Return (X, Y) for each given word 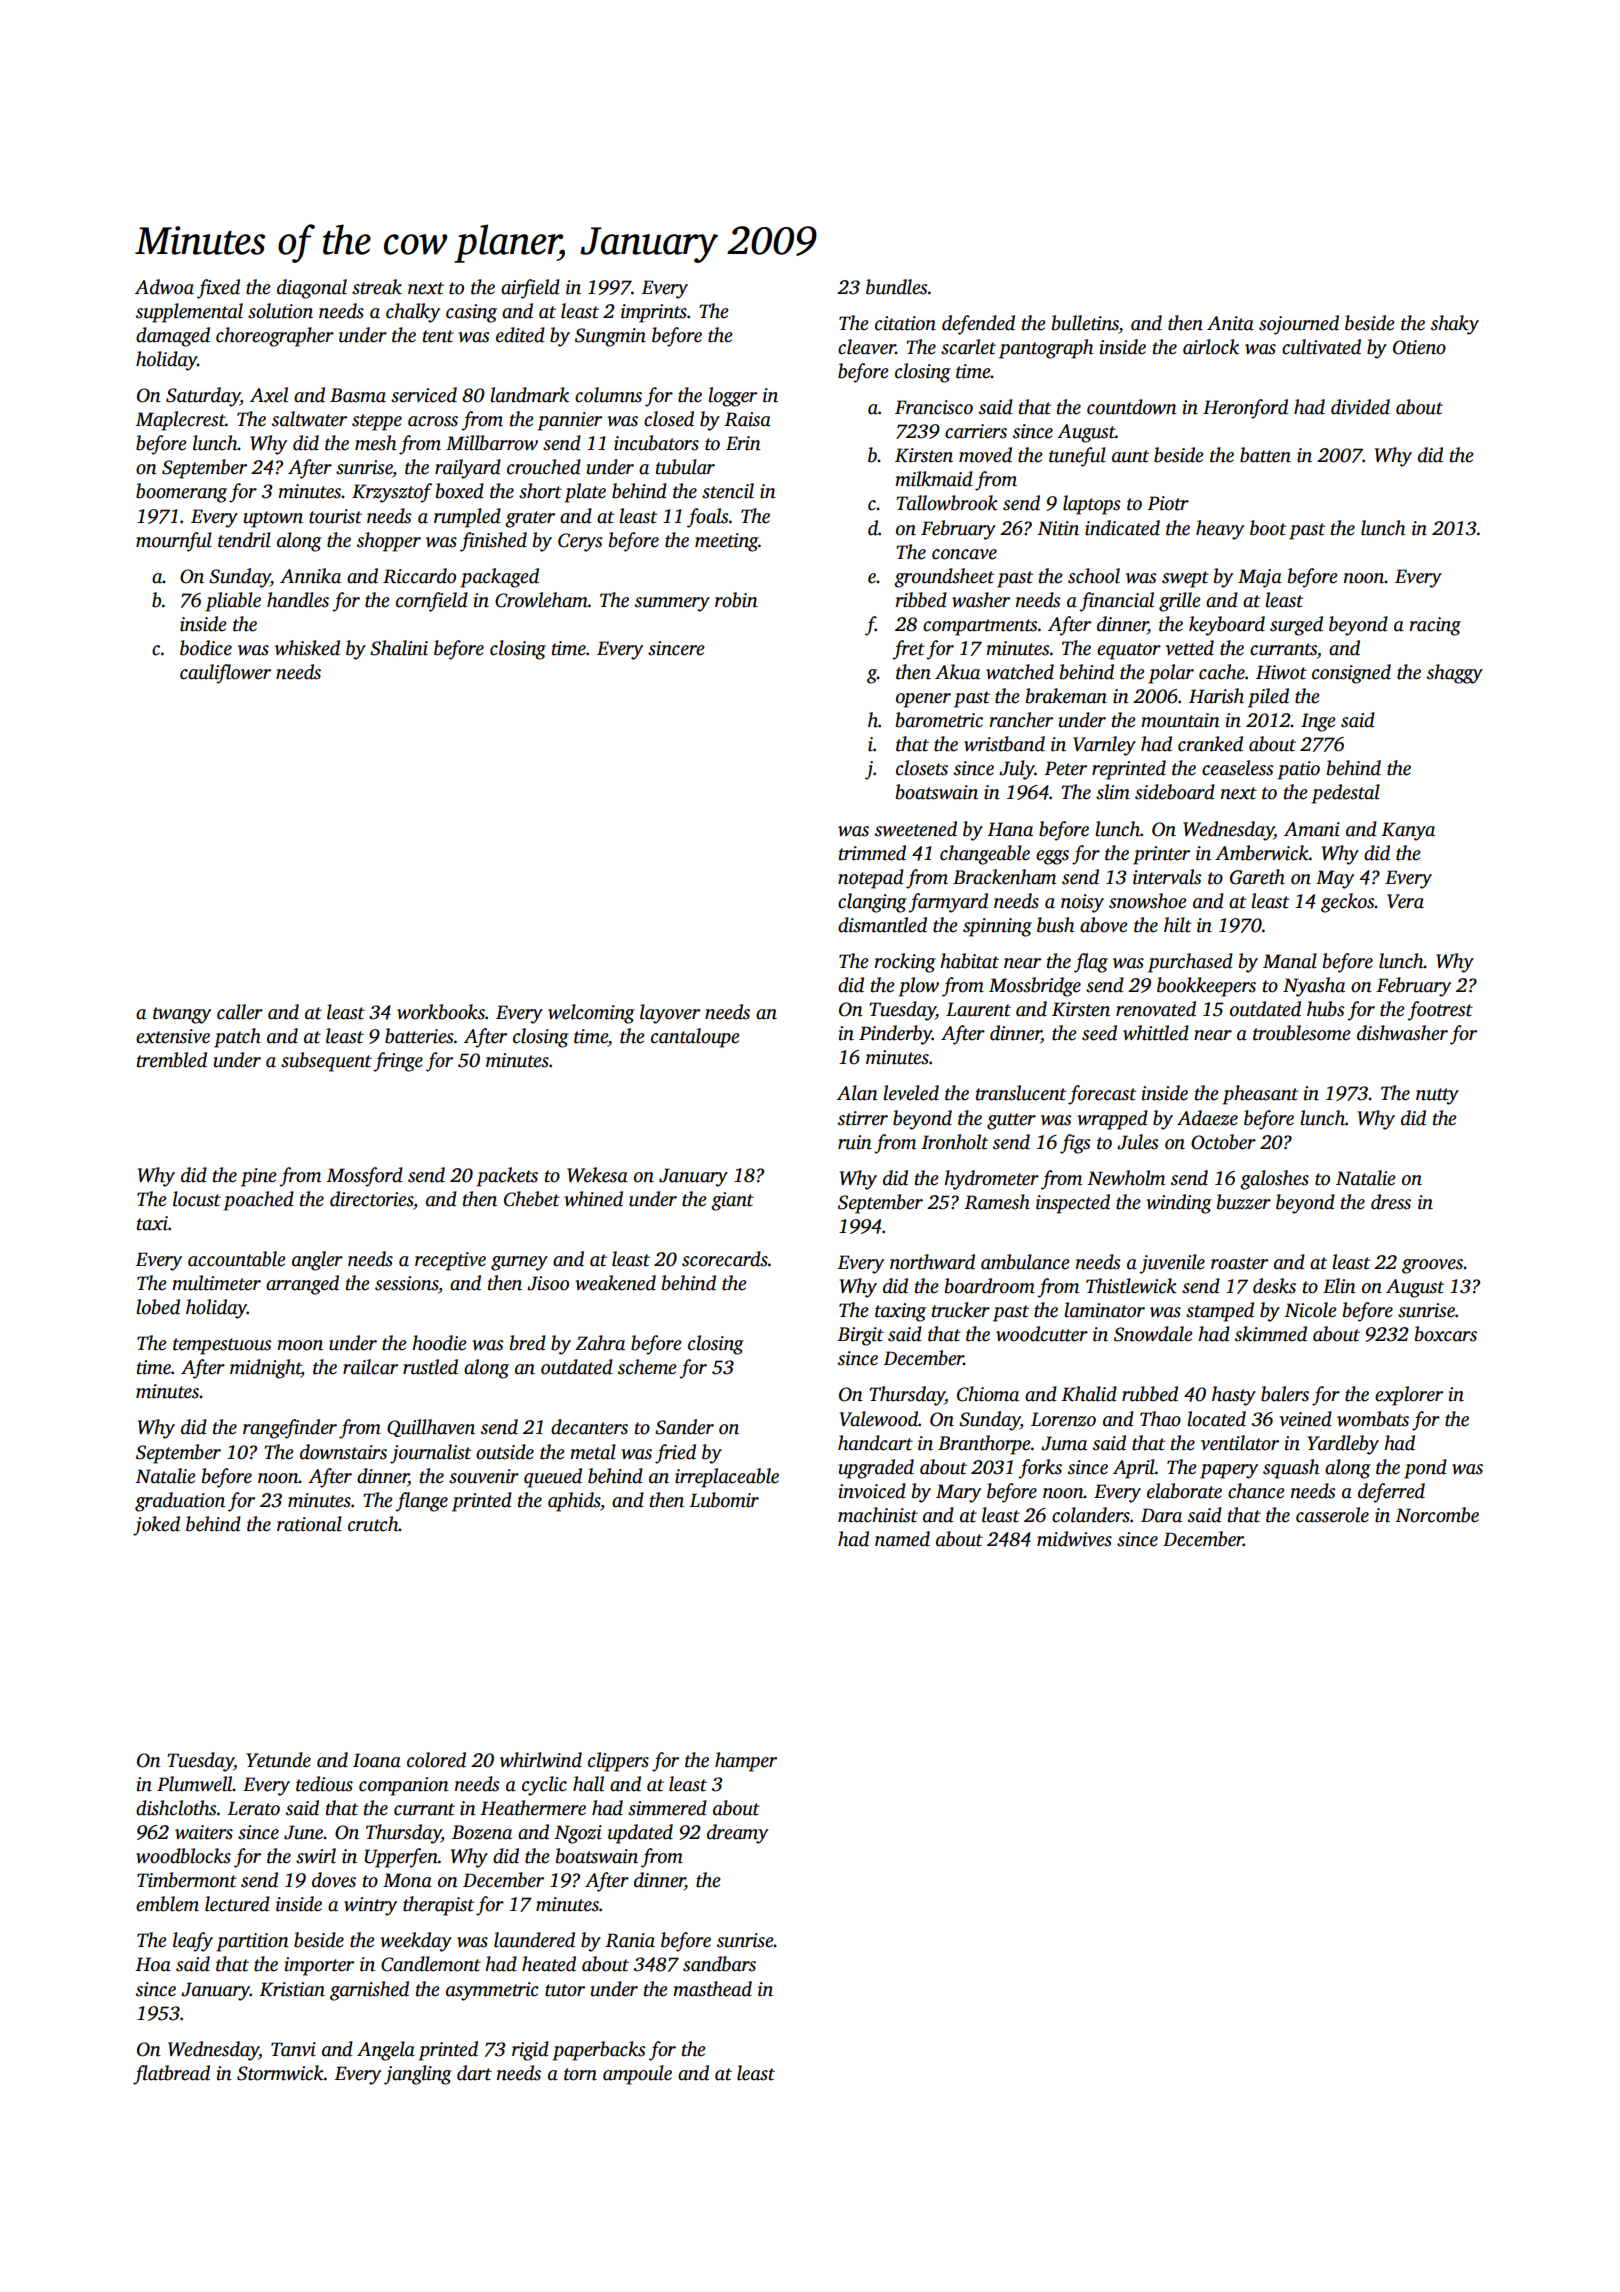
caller (240, 1012)
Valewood (879, 1419)
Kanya (1408, 831)
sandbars (719, 1964)
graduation (180, 1502)
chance (1256, 1491)
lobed (158, 1307)
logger (732, 397)
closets (922, 768)
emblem (167, 1904)
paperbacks (599, 2051)
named (902, 1539)
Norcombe (1437, 1515)
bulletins (1085, 323)
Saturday (203, 397)
